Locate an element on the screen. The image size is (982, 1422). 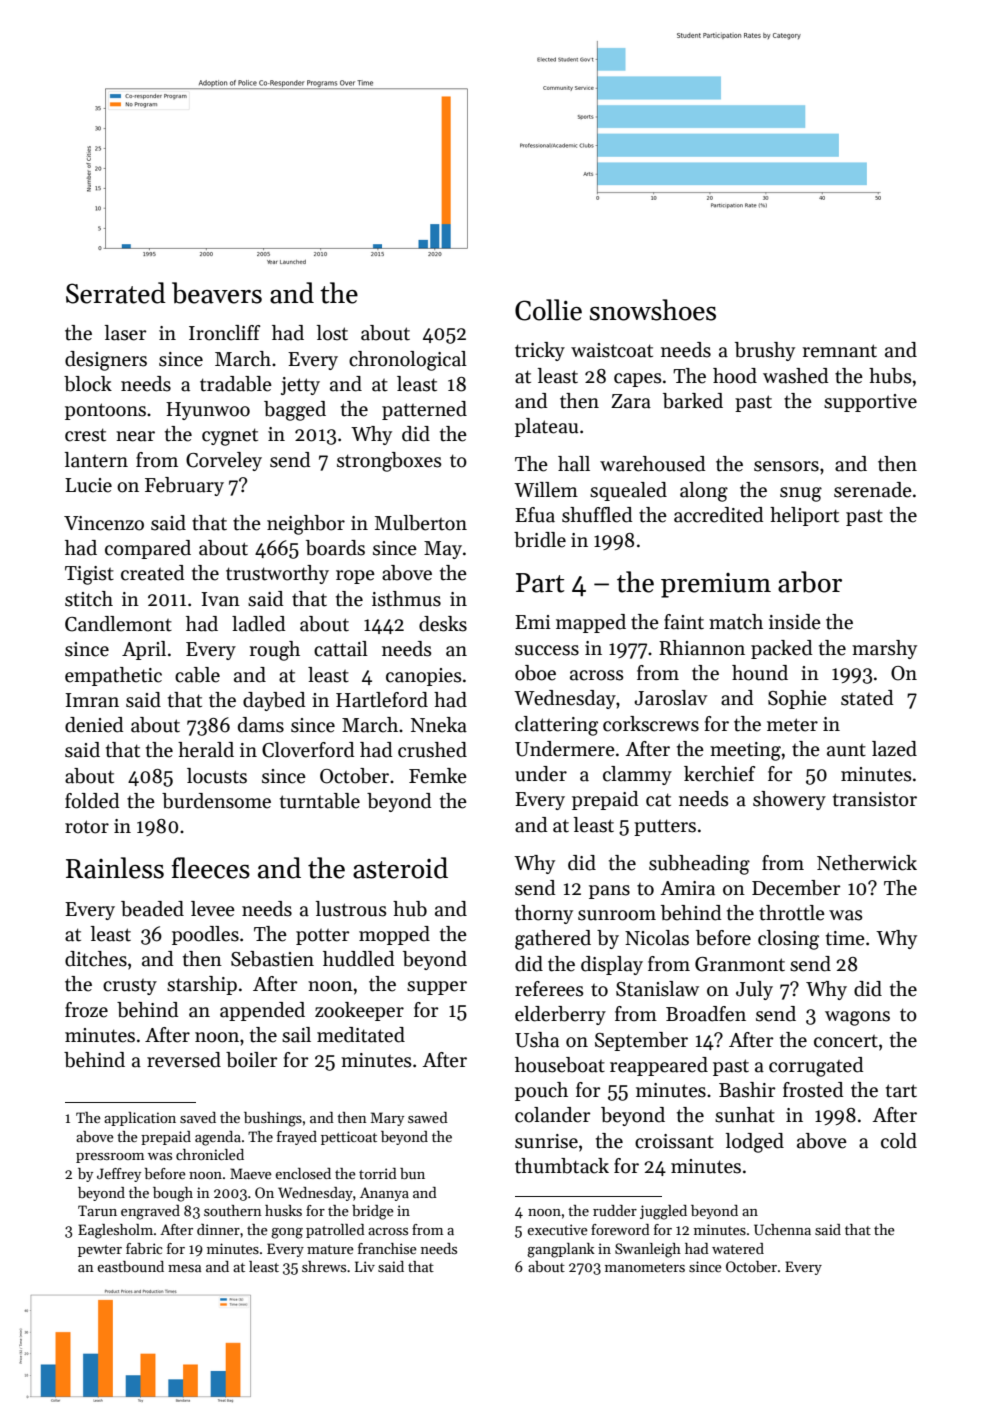
beavers is located at coordinates (217, 293).
